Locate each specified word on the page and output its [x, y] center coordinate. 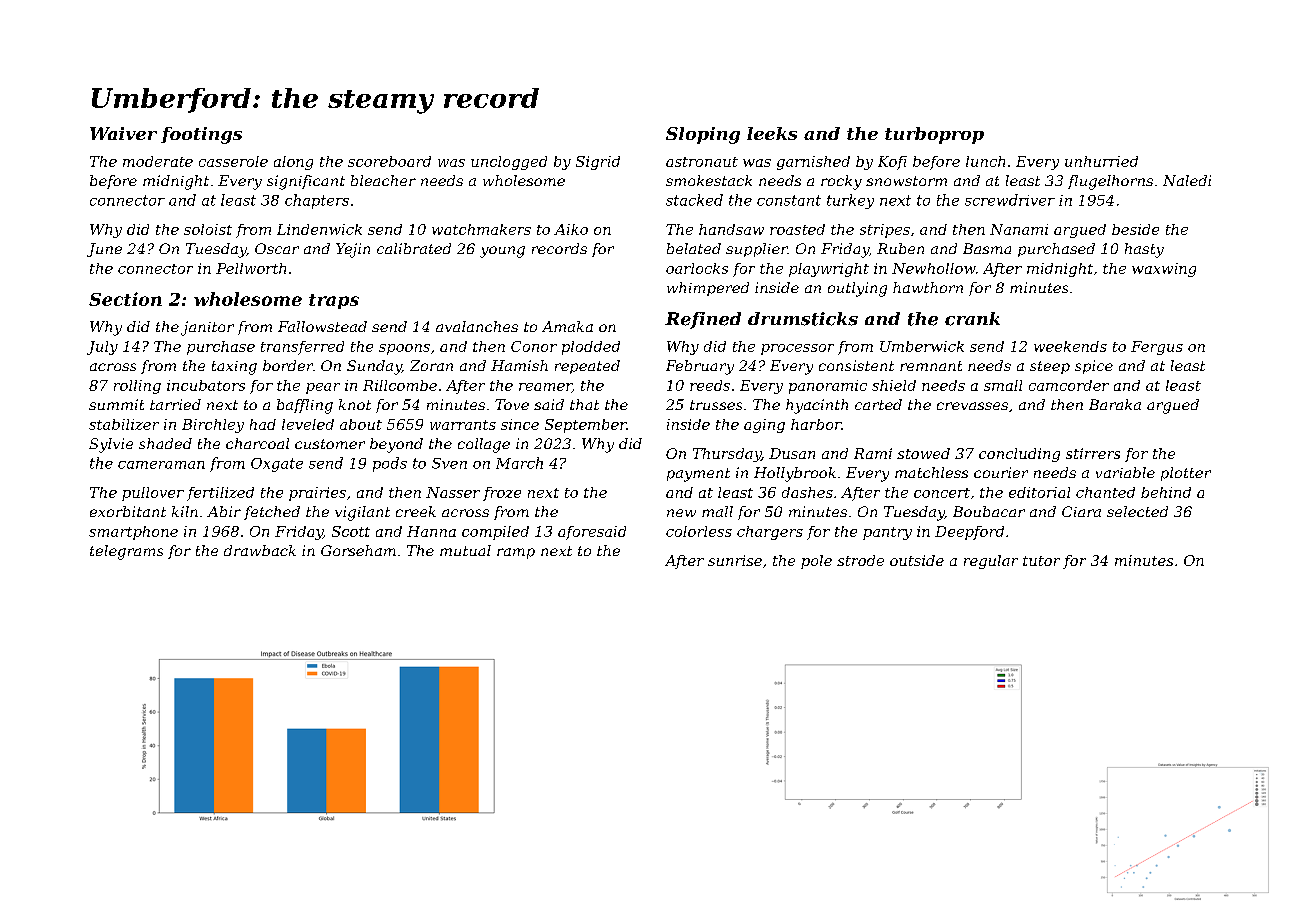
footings [201, 135]
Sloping [703, 135]
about [361, 424]
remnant [931, 366]
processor [797, 349]
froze [502, 494]
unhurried [1101, 161]
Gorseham [358, 550]
